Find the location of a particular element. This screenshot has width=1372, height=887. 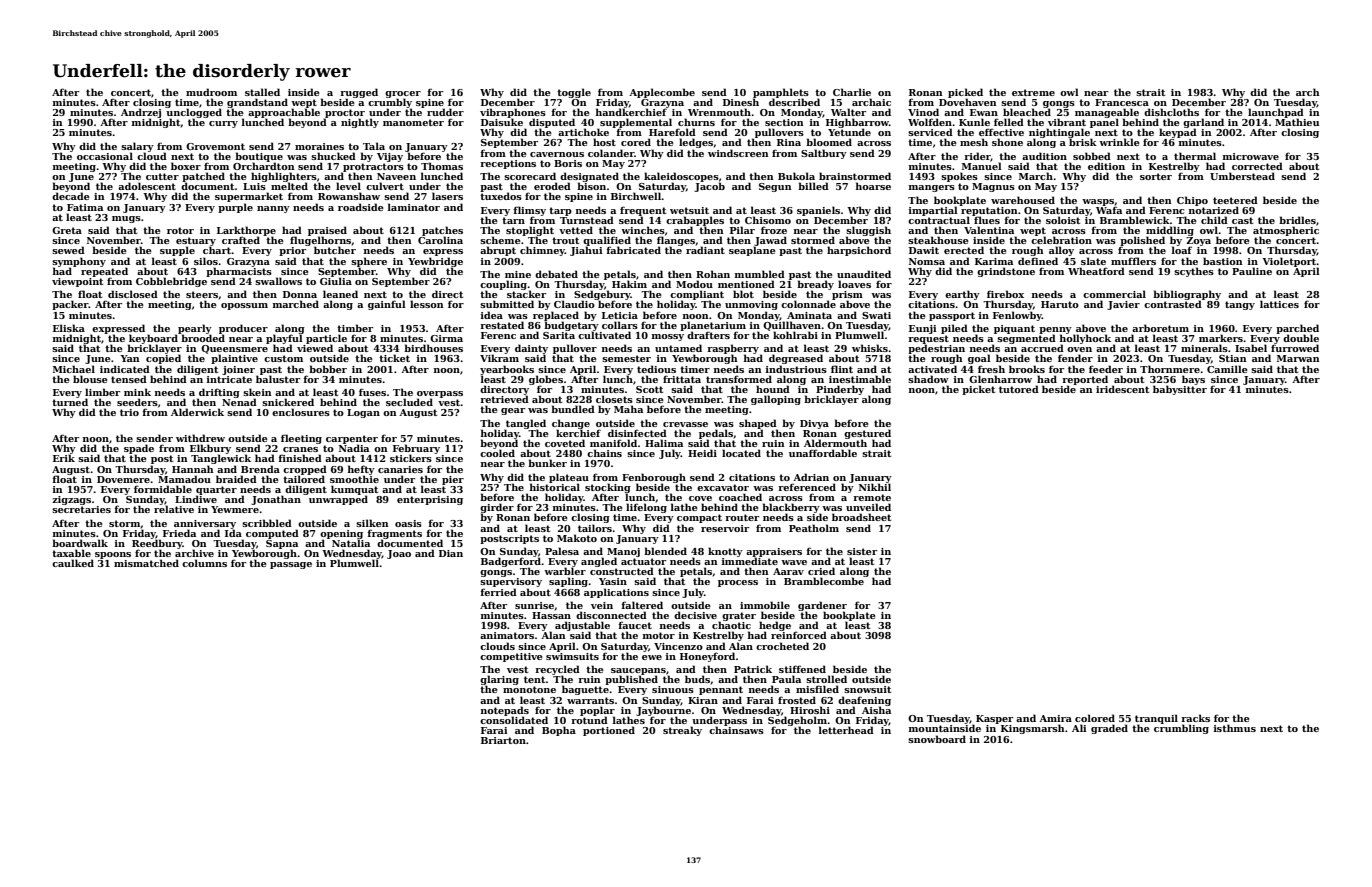

mudroom is located at coordinates (211, 92).
